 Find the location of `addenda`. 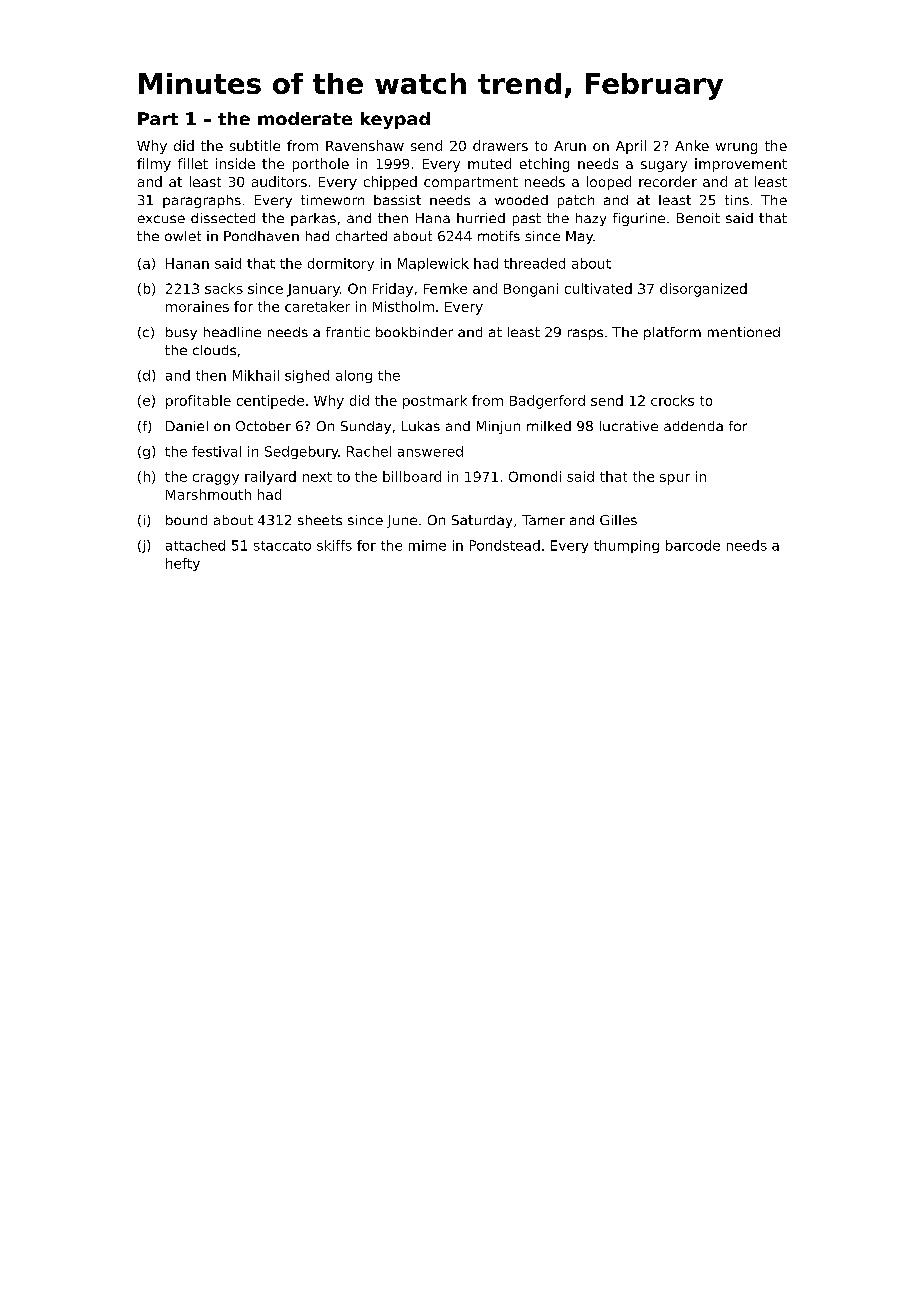

addenda is located at coordinates (693, 426).
